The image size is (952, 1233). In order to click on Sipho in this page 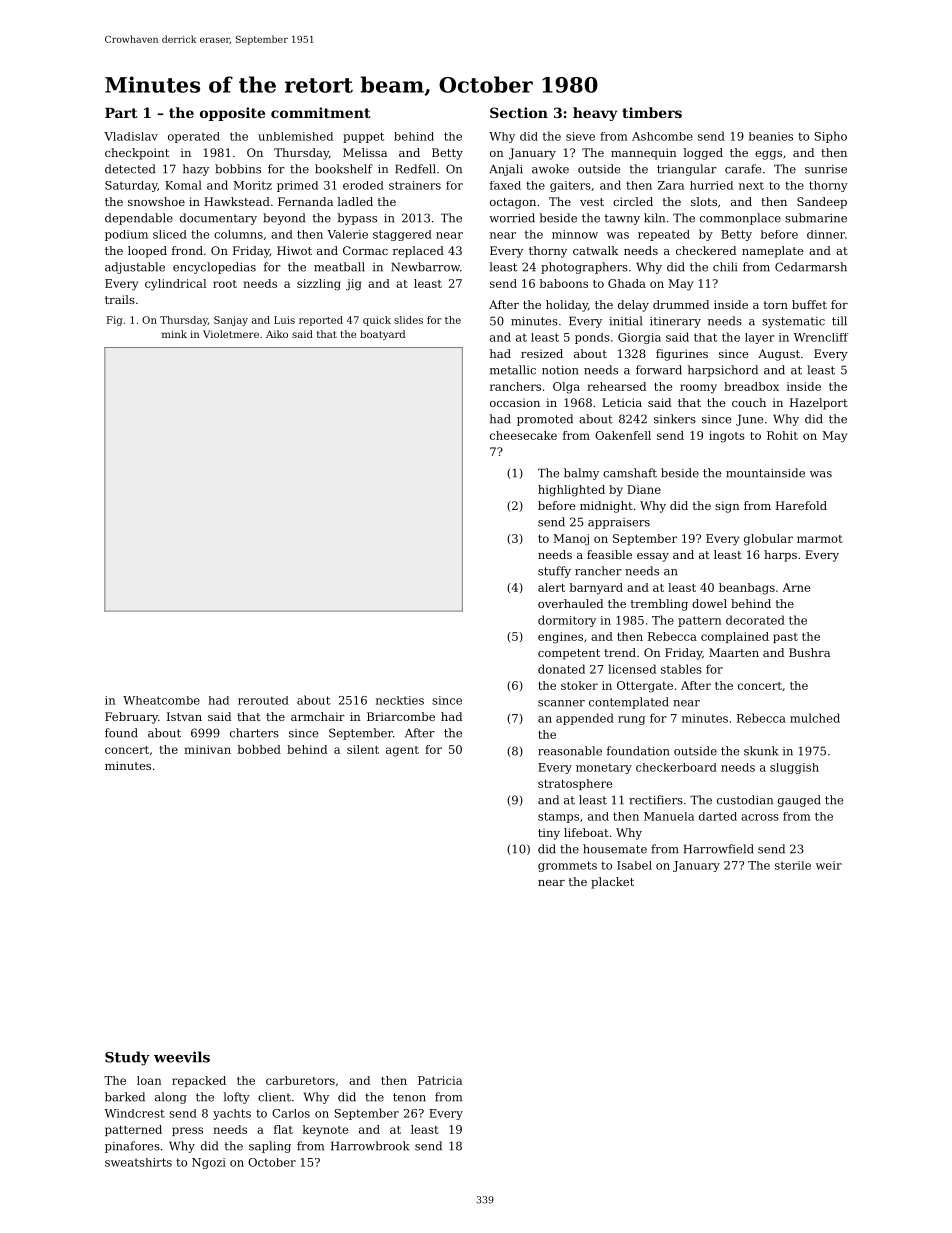, I will do `click(831, 137)`.
